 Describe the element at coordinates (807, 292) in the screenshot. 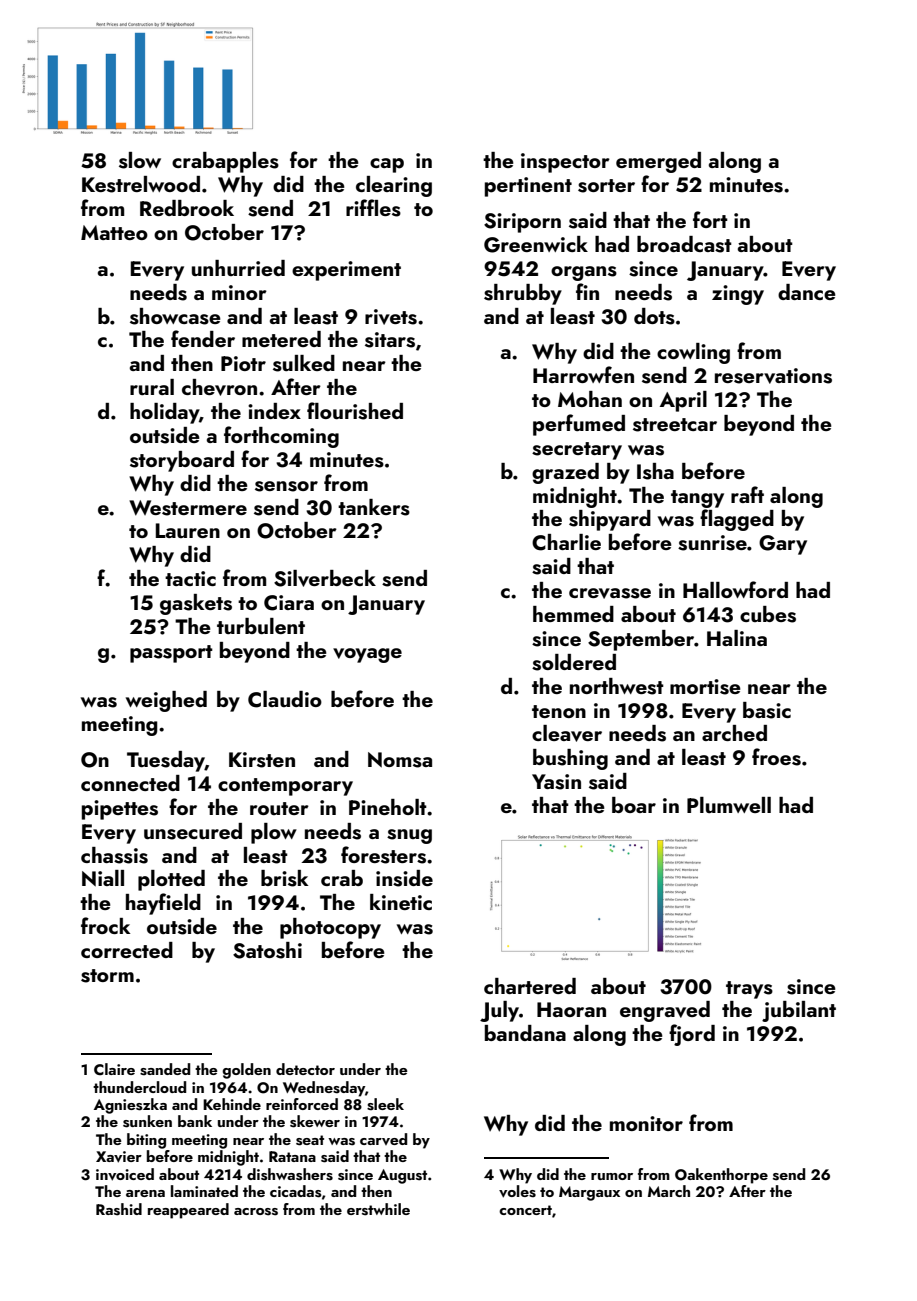

I see `dance` at that location.
